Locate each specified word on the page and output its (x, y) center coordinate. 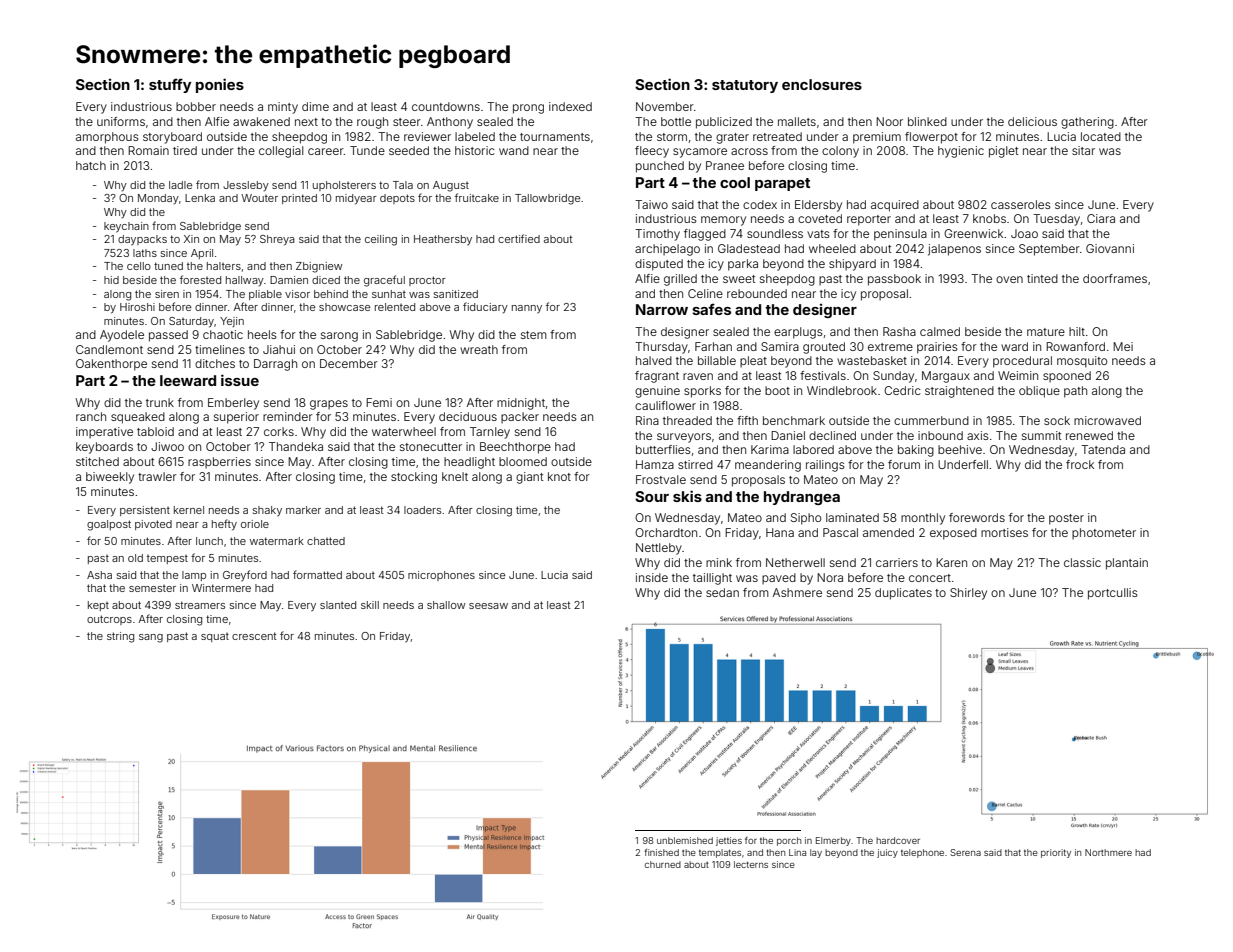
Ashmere (797, 592)
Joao (1024, 233)
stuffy (170, 85)
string (120, 637)
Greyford (245, 575)
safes (711, 309)
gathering (1087, 123)
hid (111, 280)
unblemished (685, 840)
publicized (724, 123)
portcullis (1113, 594)
